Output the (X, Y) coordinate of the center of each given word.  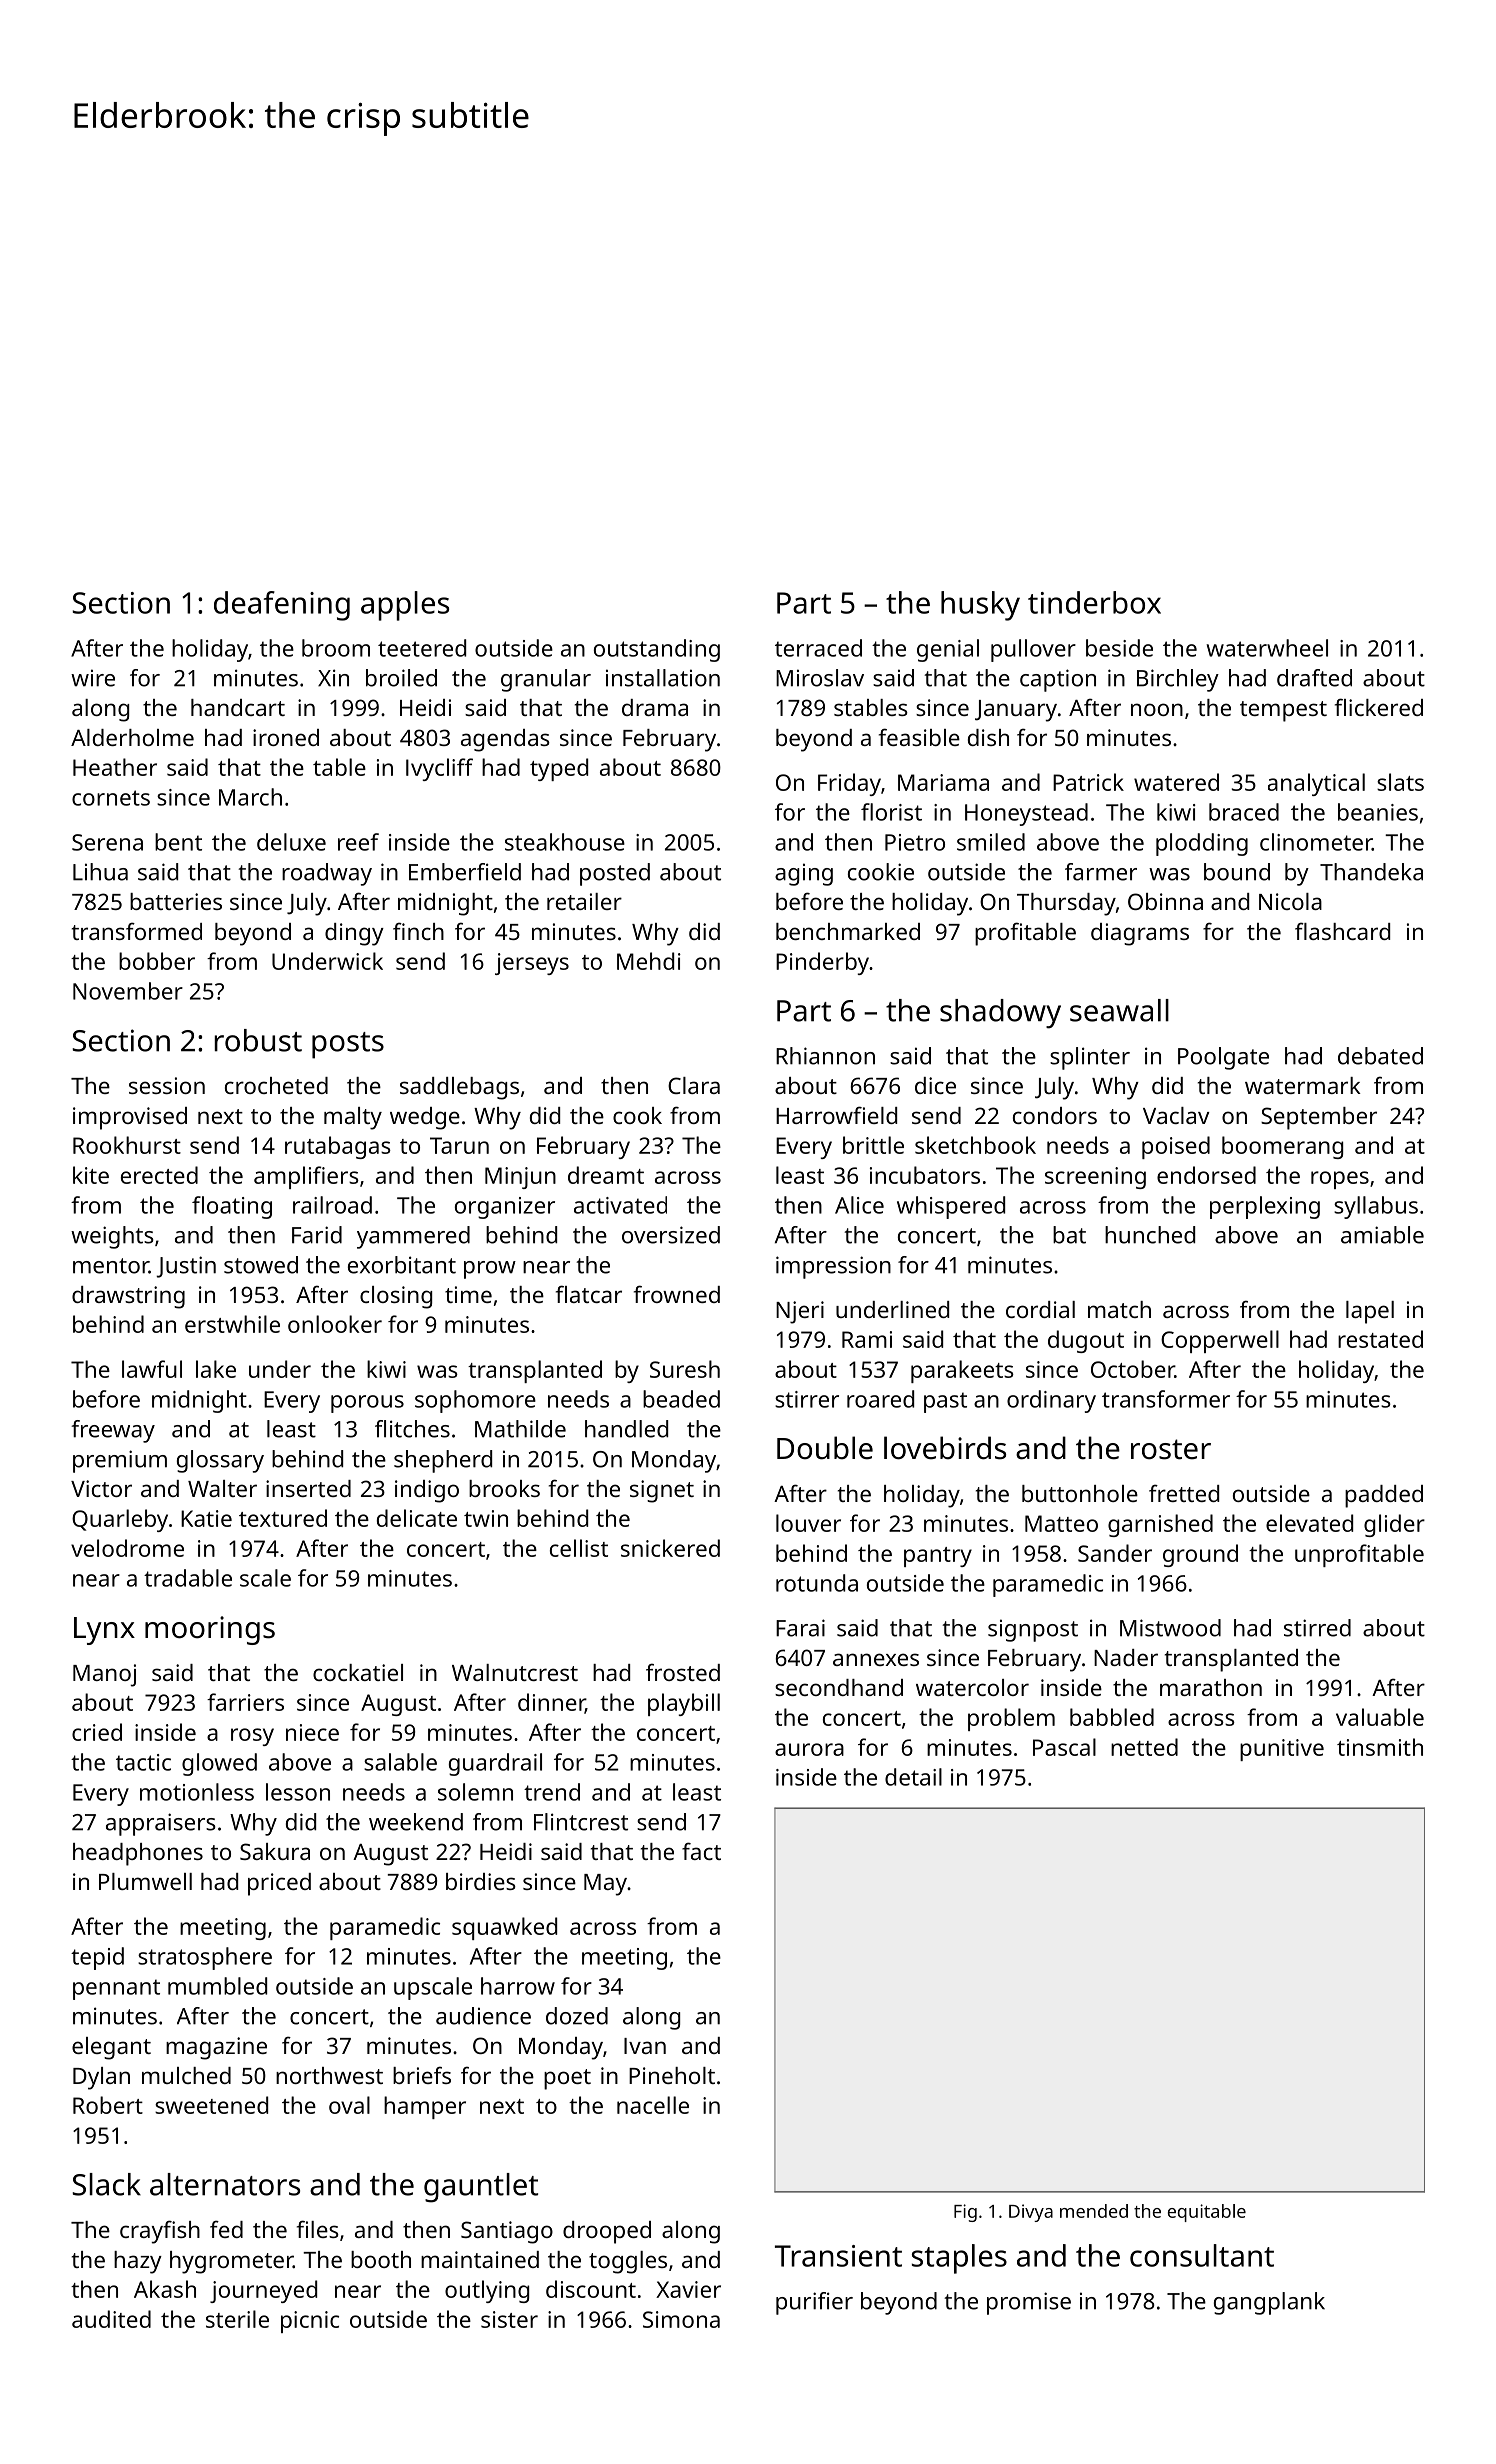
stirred (1317, 1628)
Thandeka (1371, 872)
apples (405, 606)
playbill (684, 1704)
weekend (416, 1822)
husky (980, 606)
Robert (108, 2105)
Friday (849, 784)
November (128, 991)
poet (567, 2079)
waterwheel (1267, 648)
